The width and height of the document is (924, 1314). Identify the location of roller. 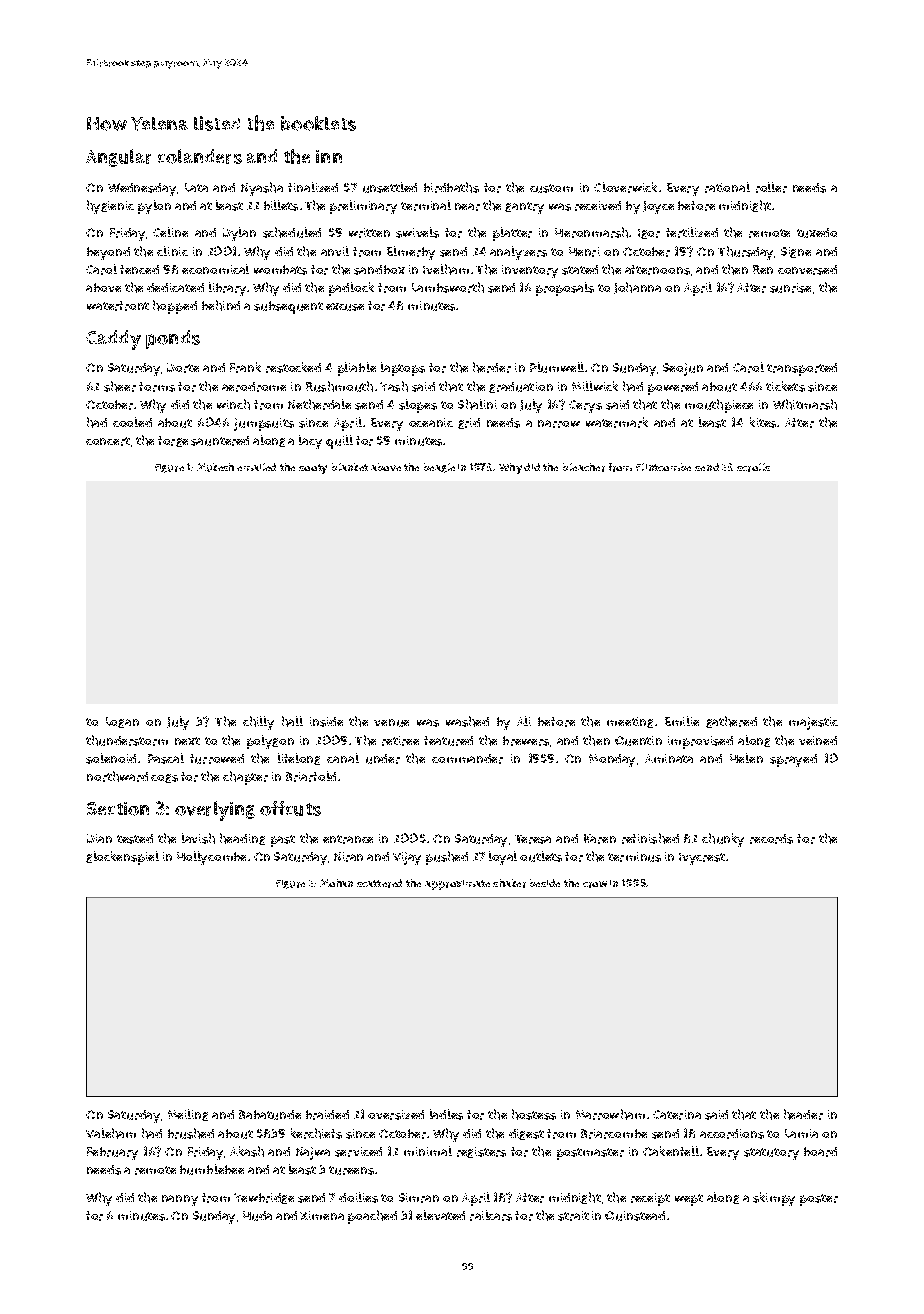
(771, 187).
